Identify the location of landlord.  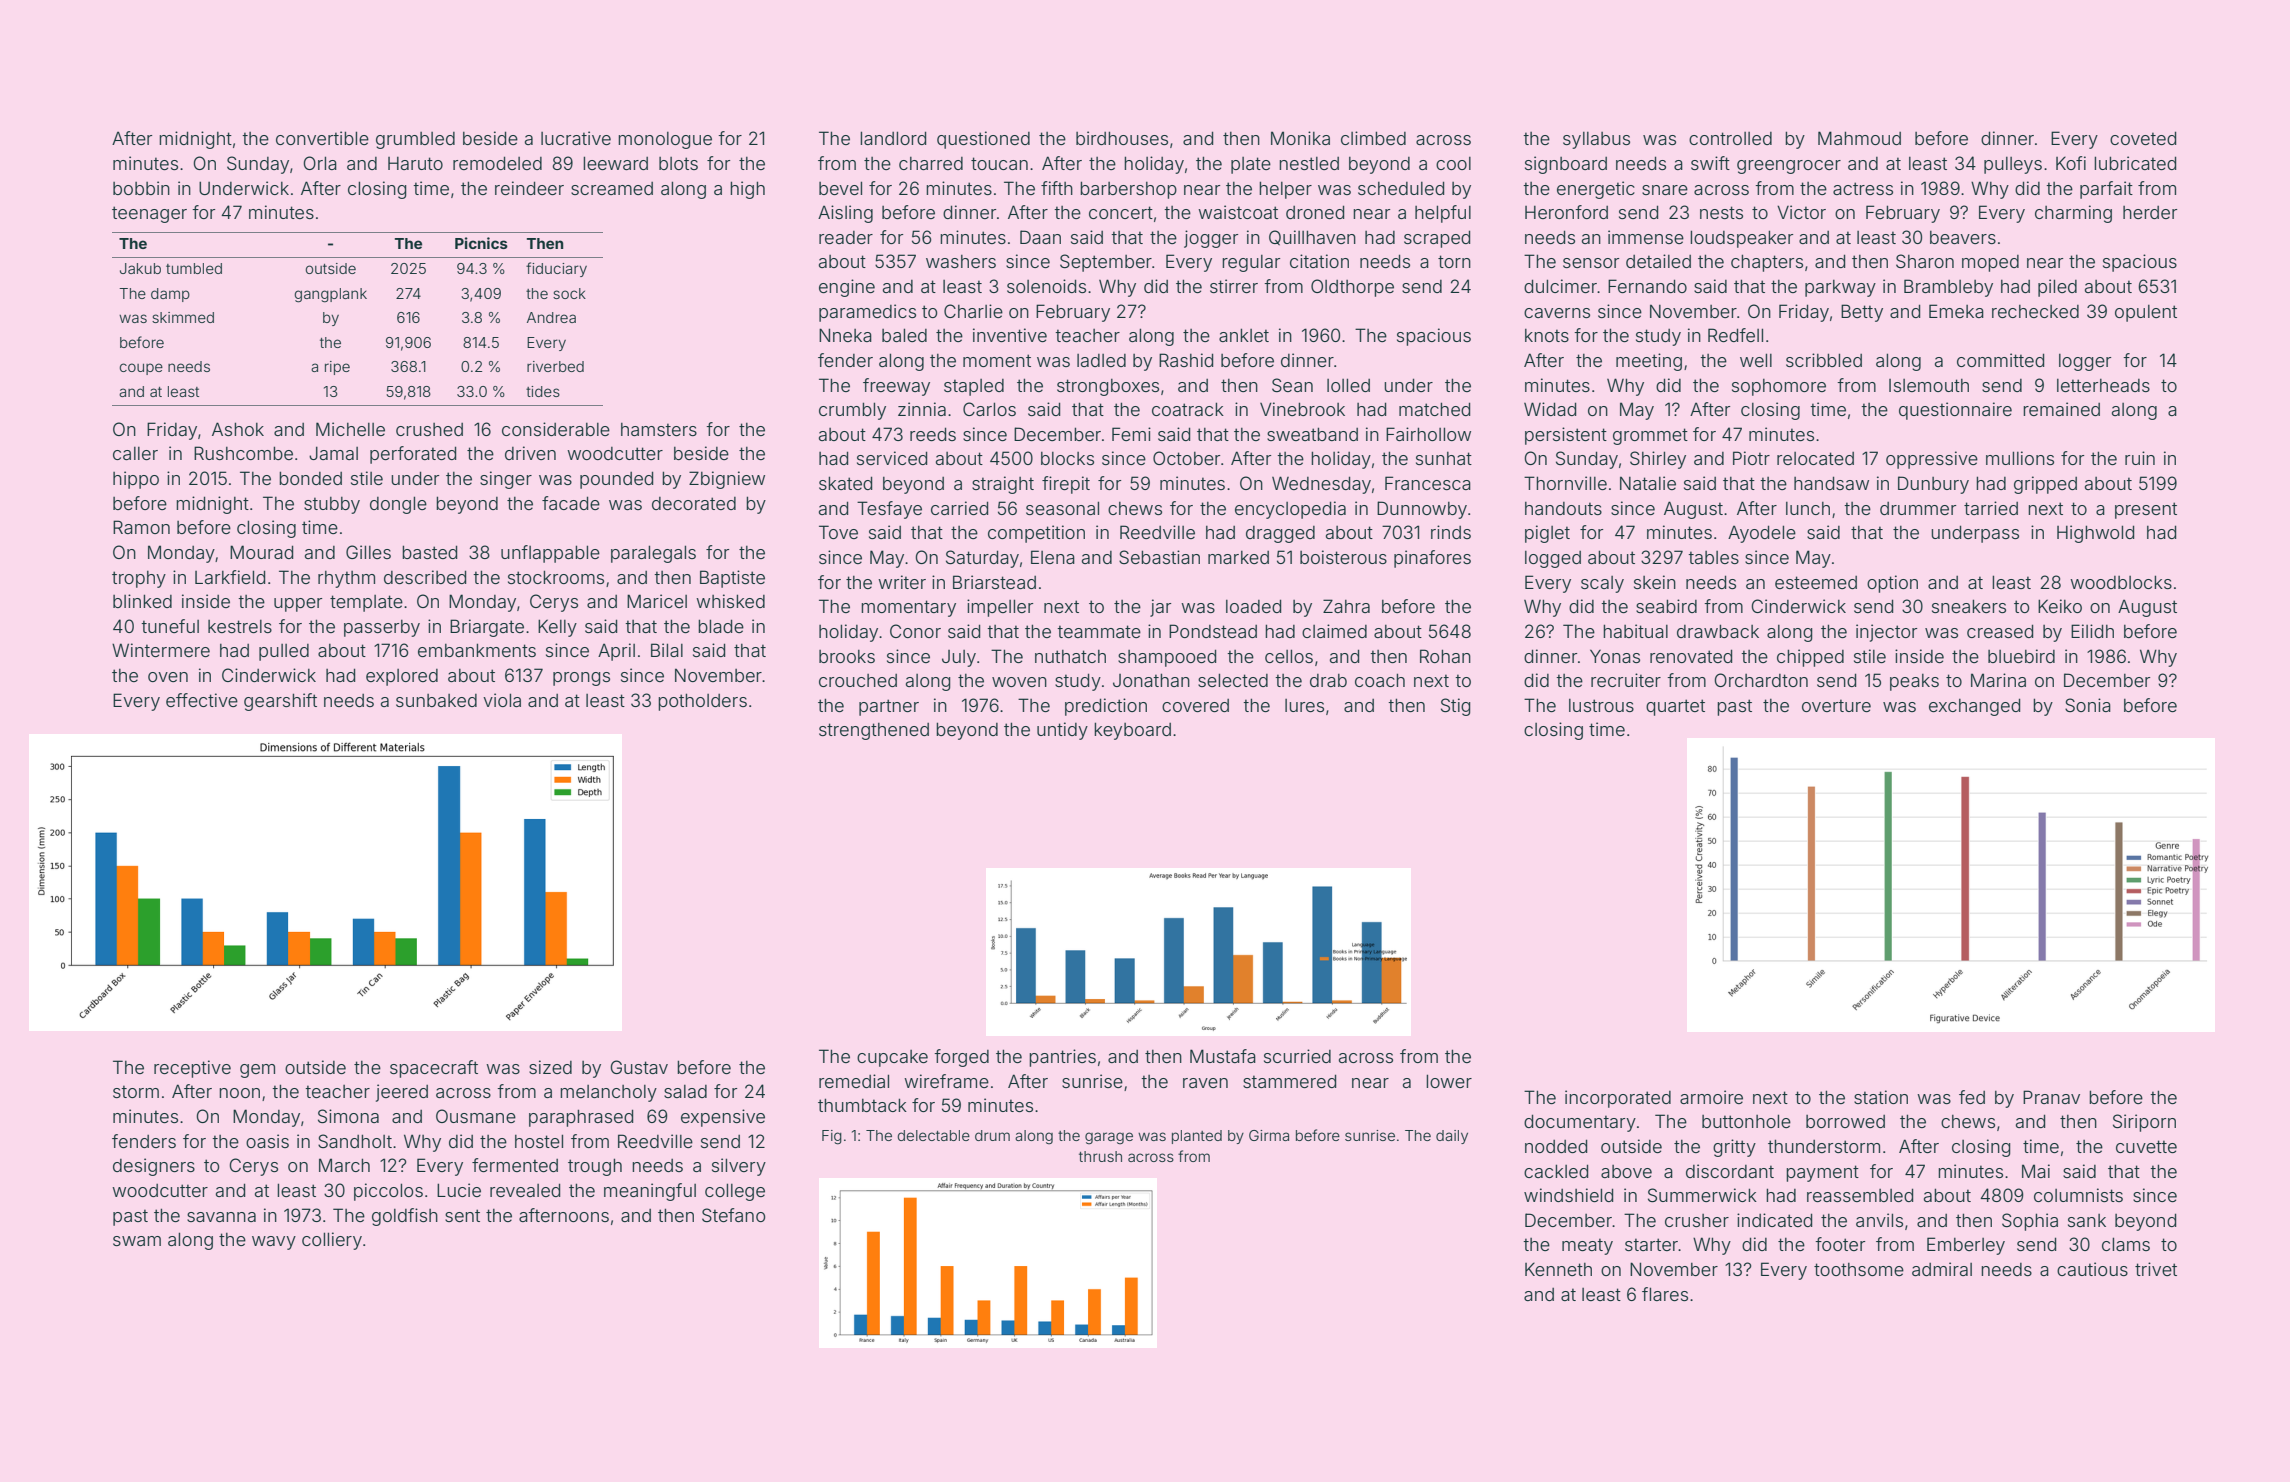
(893, 138).
